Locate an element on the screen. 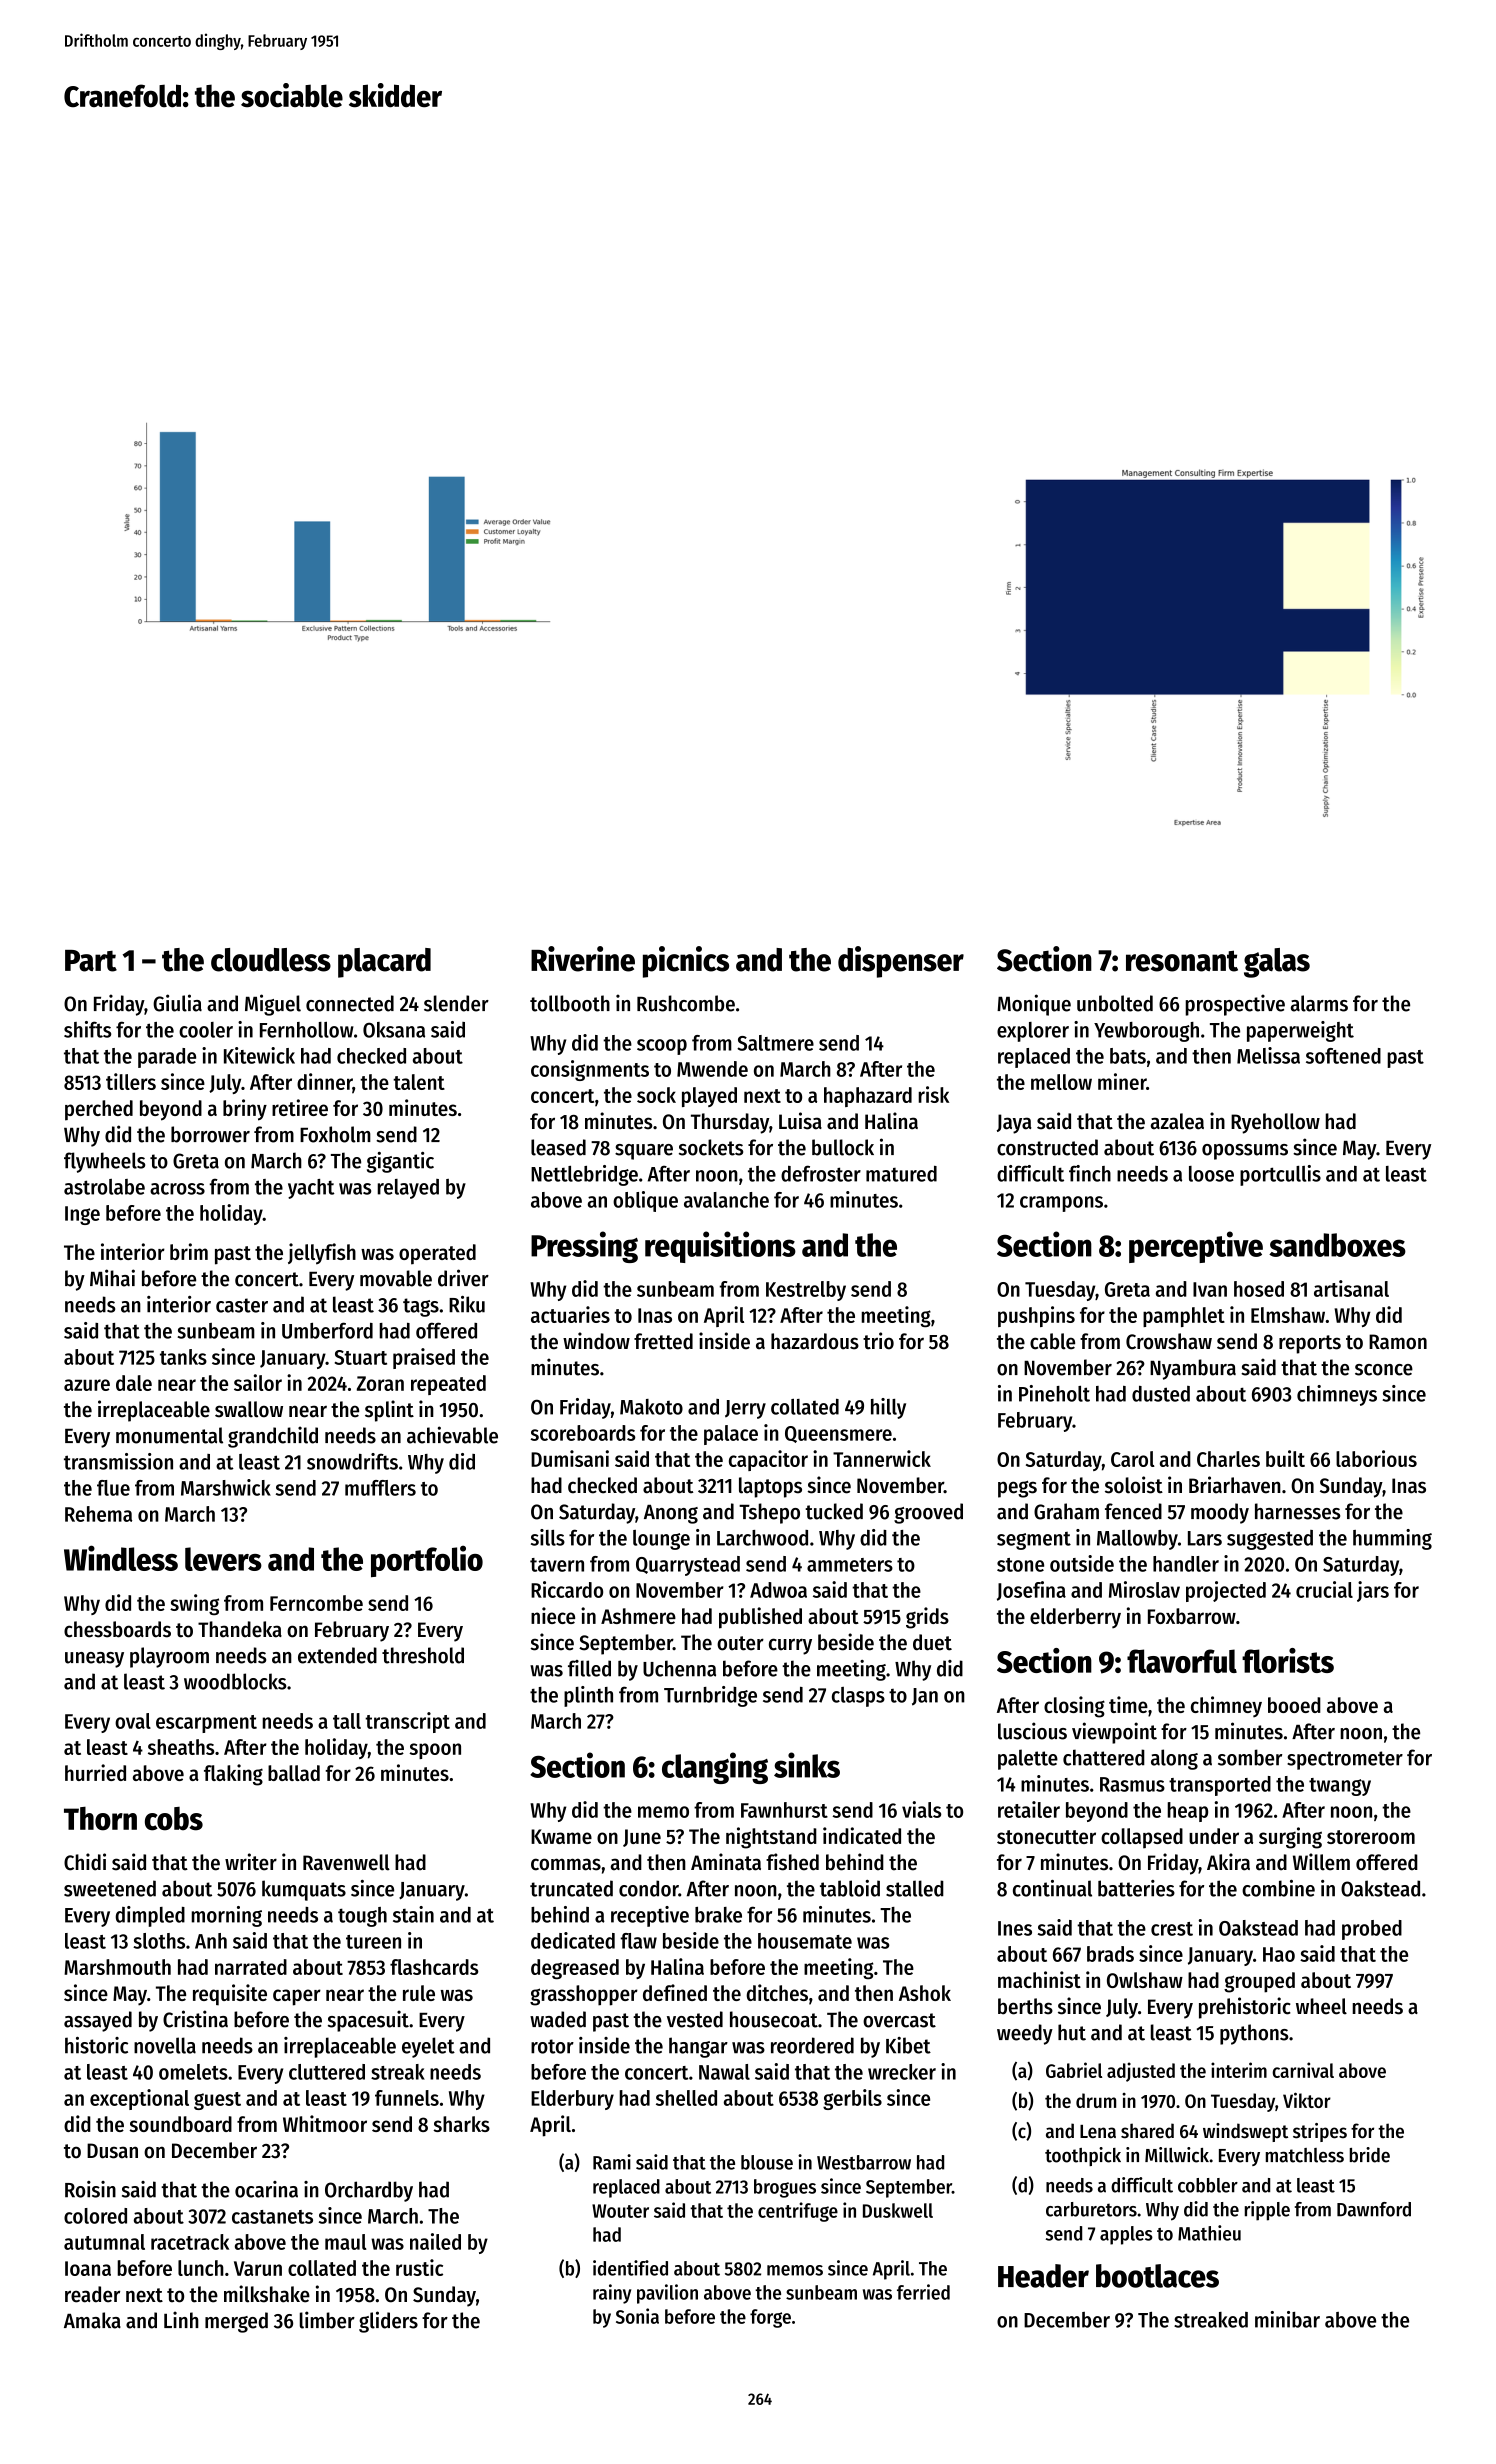  Graham is located at coordinates (1066, 1511).
